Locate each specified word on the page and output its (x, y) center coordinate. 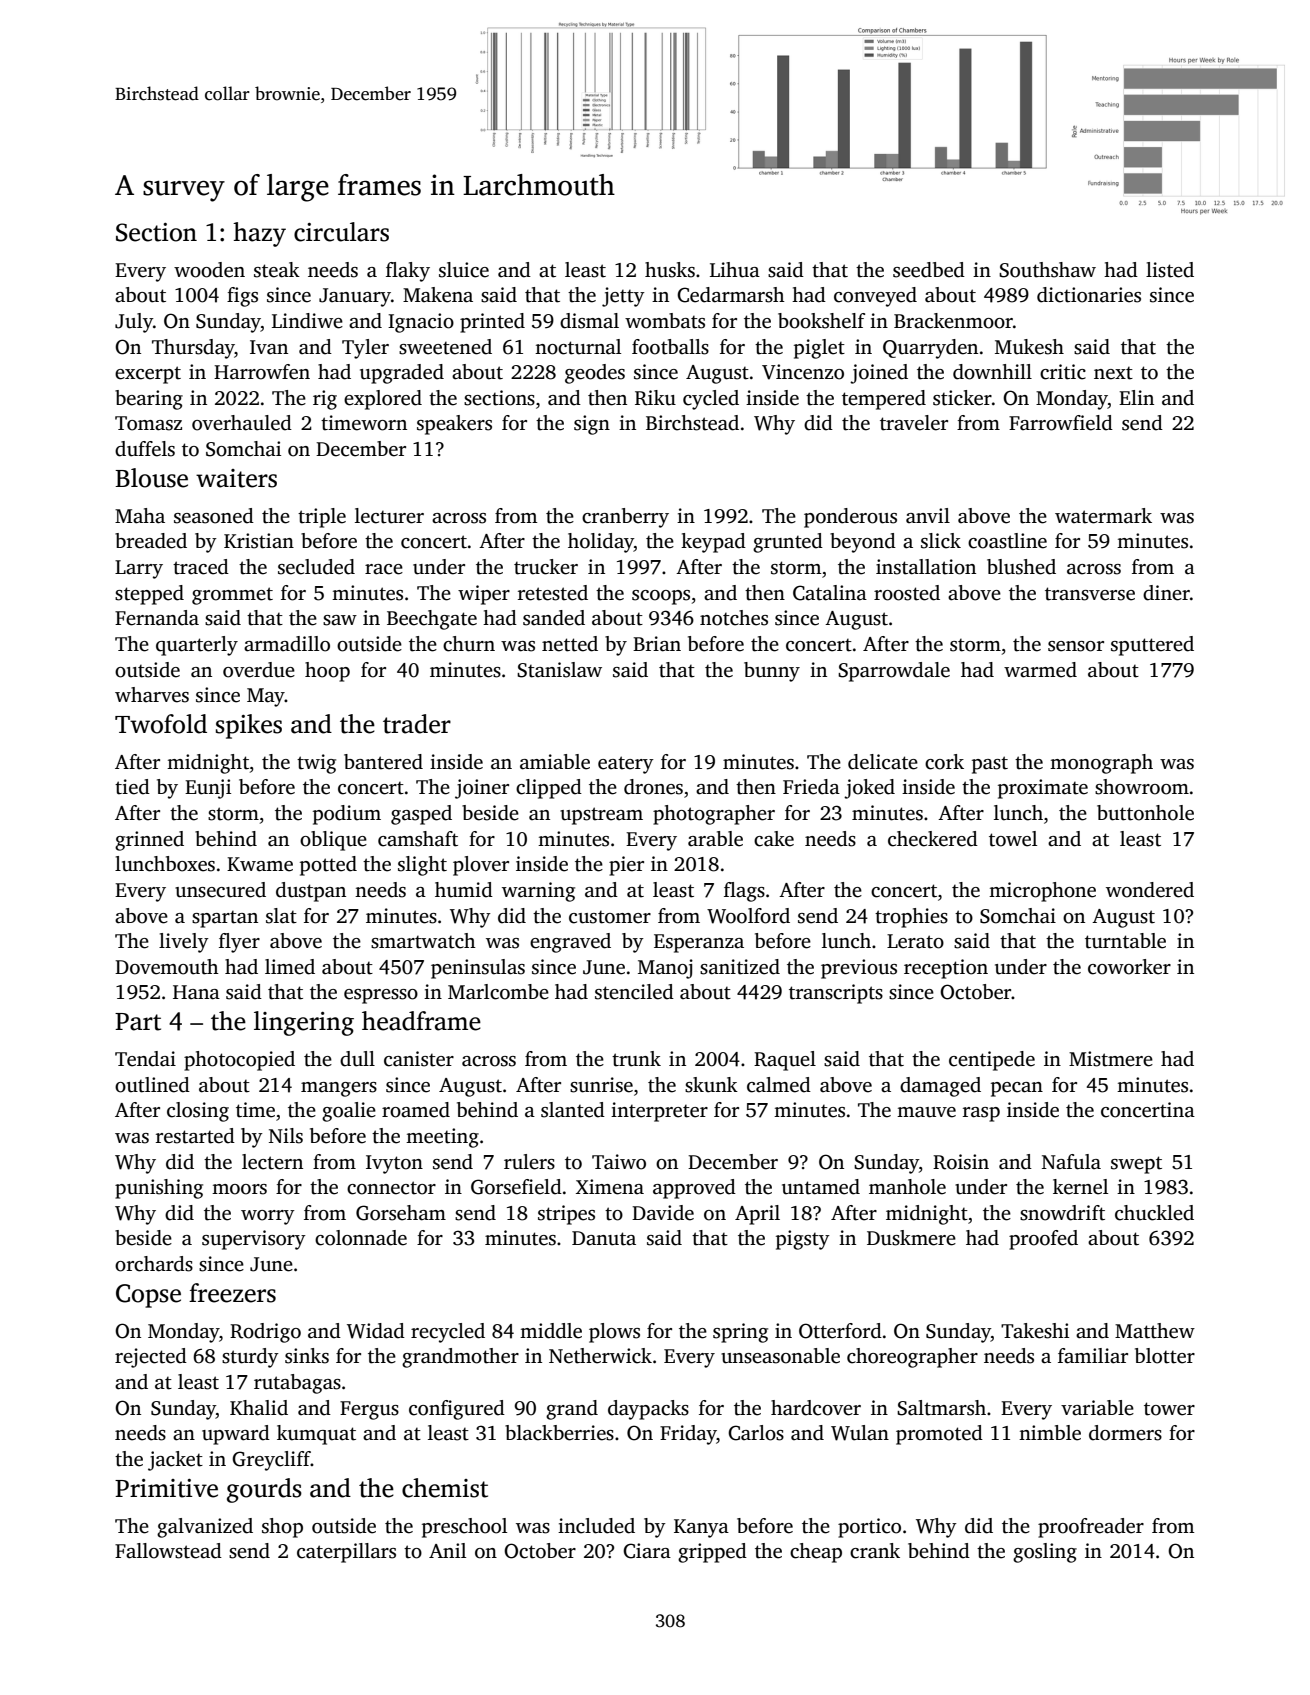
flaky (408, 272)
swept (1136, 1165)
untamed (821, 1187)
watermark (1103, 516)
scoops (661, 597)
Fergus (369, 1410)
